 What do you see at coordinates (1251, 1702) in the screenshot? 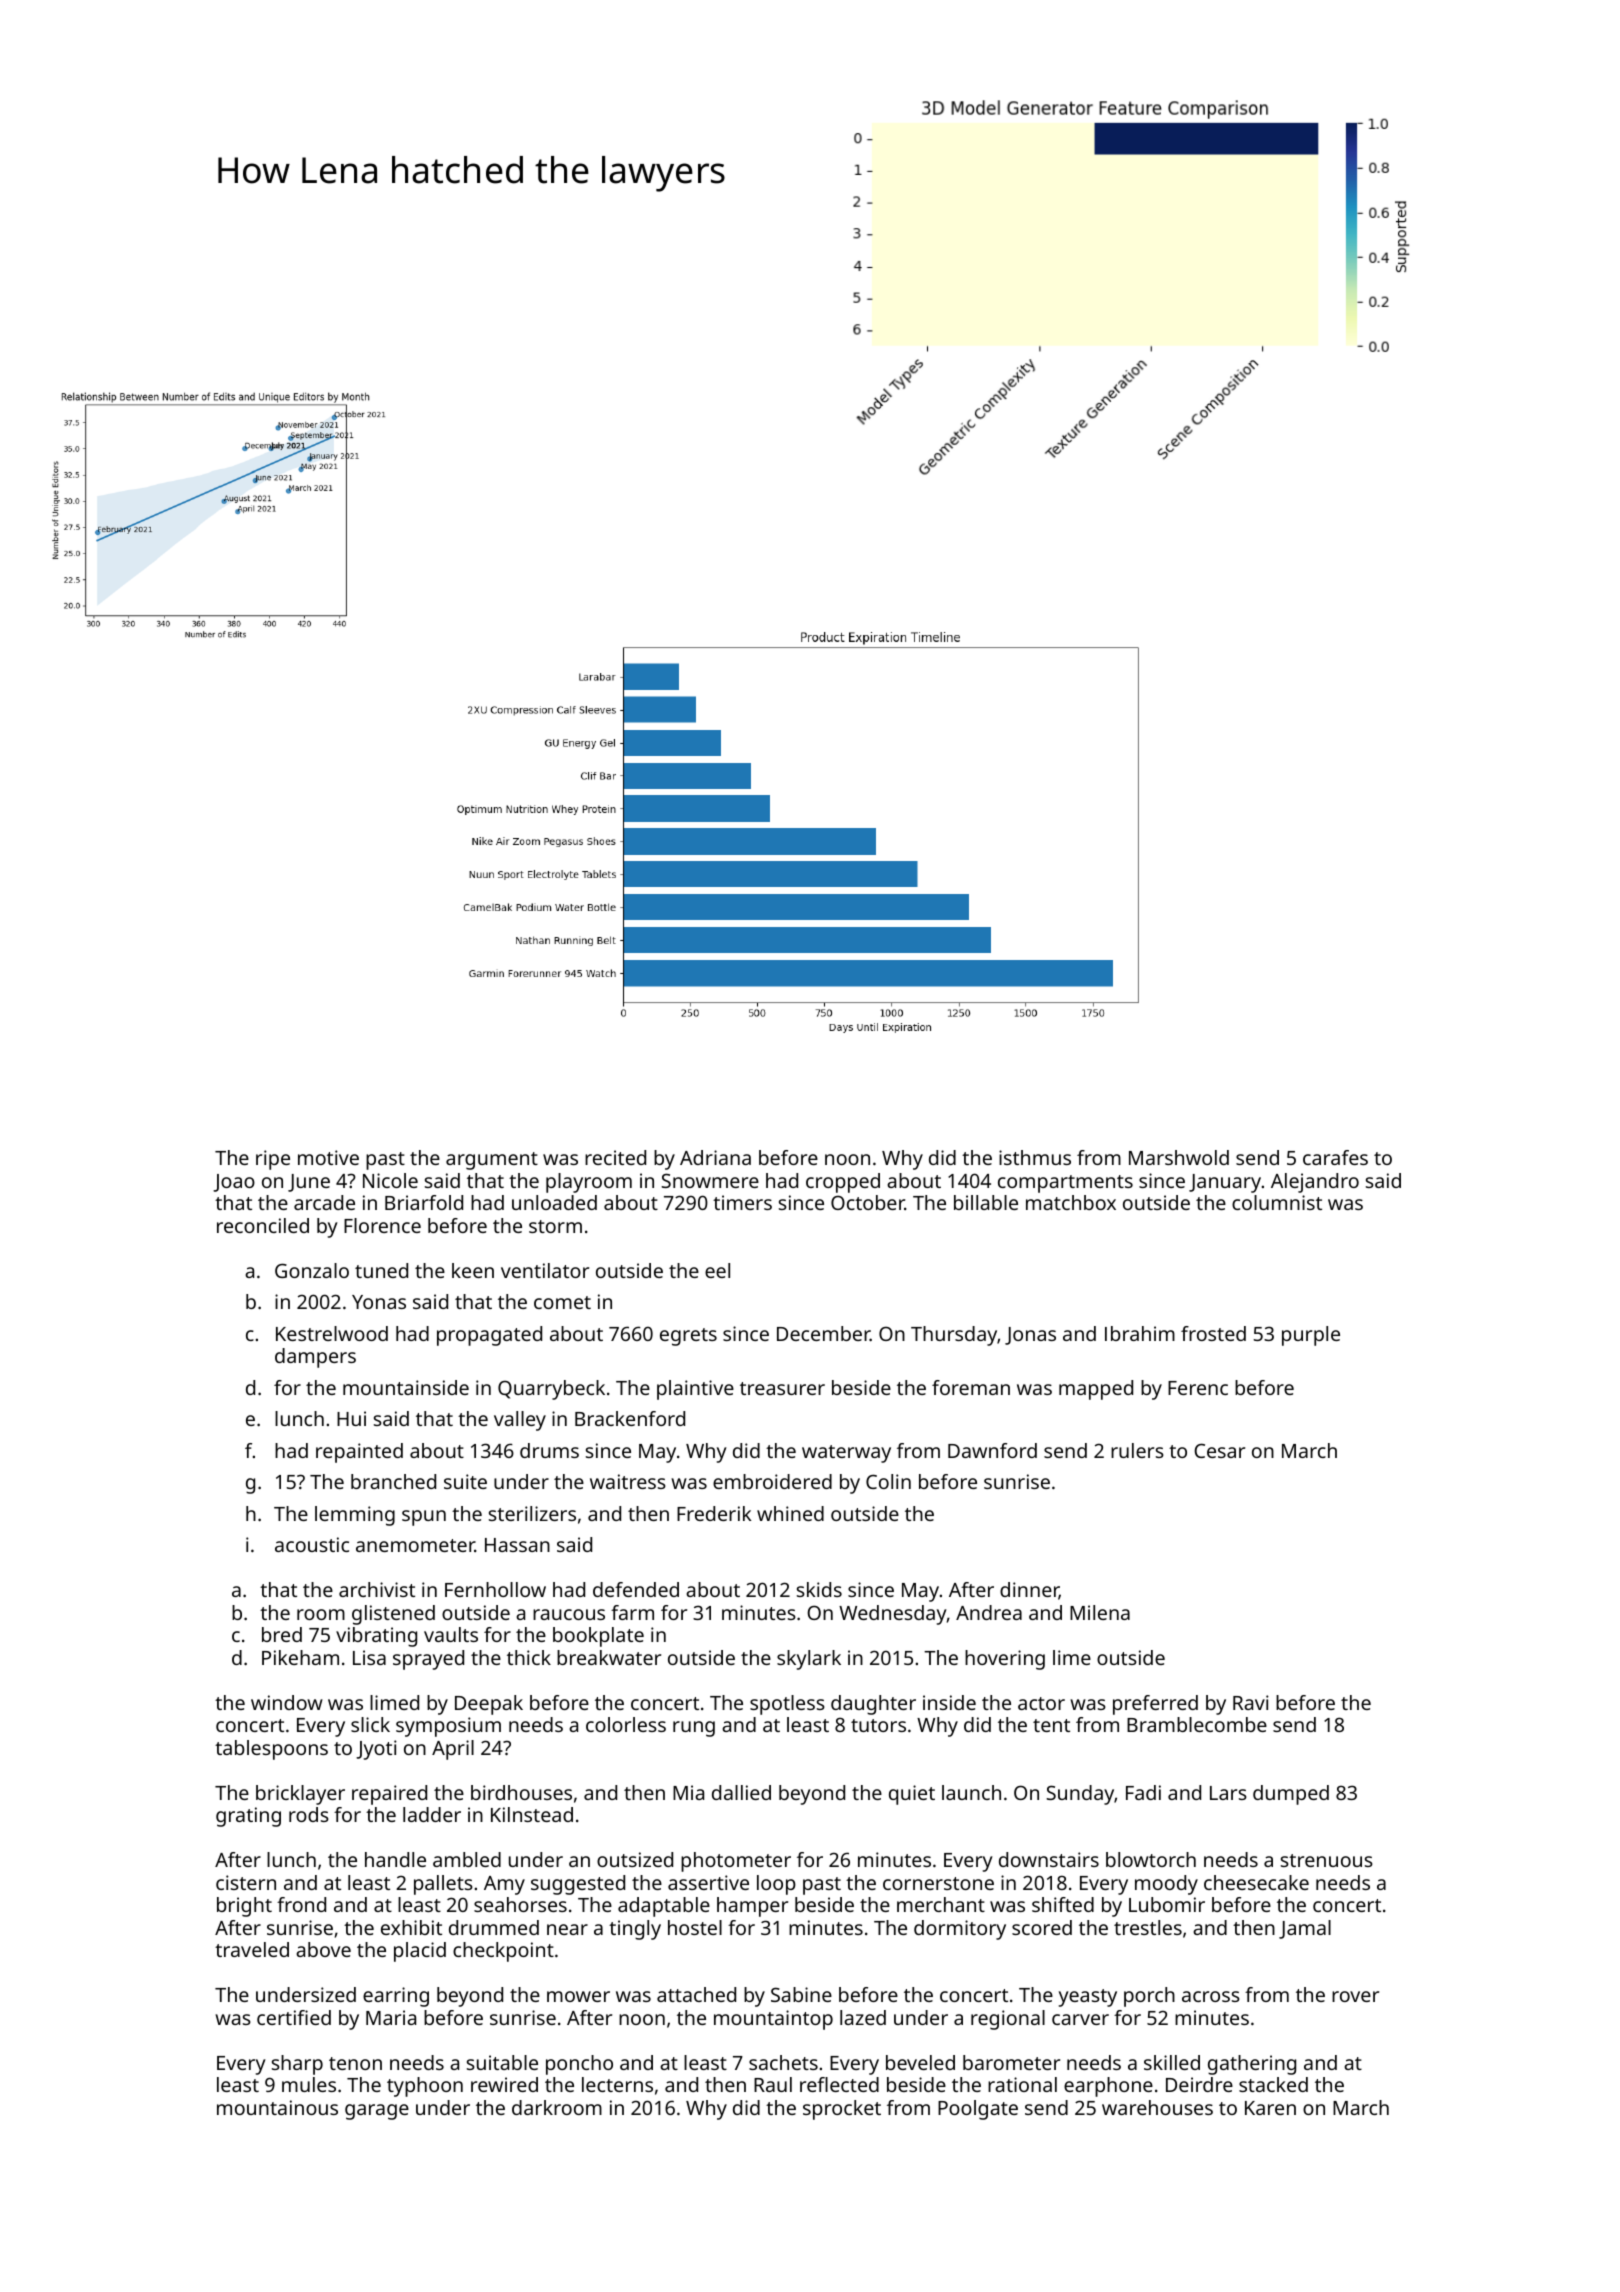
I see `Ravi` at bounding box center [1251, 1702].
